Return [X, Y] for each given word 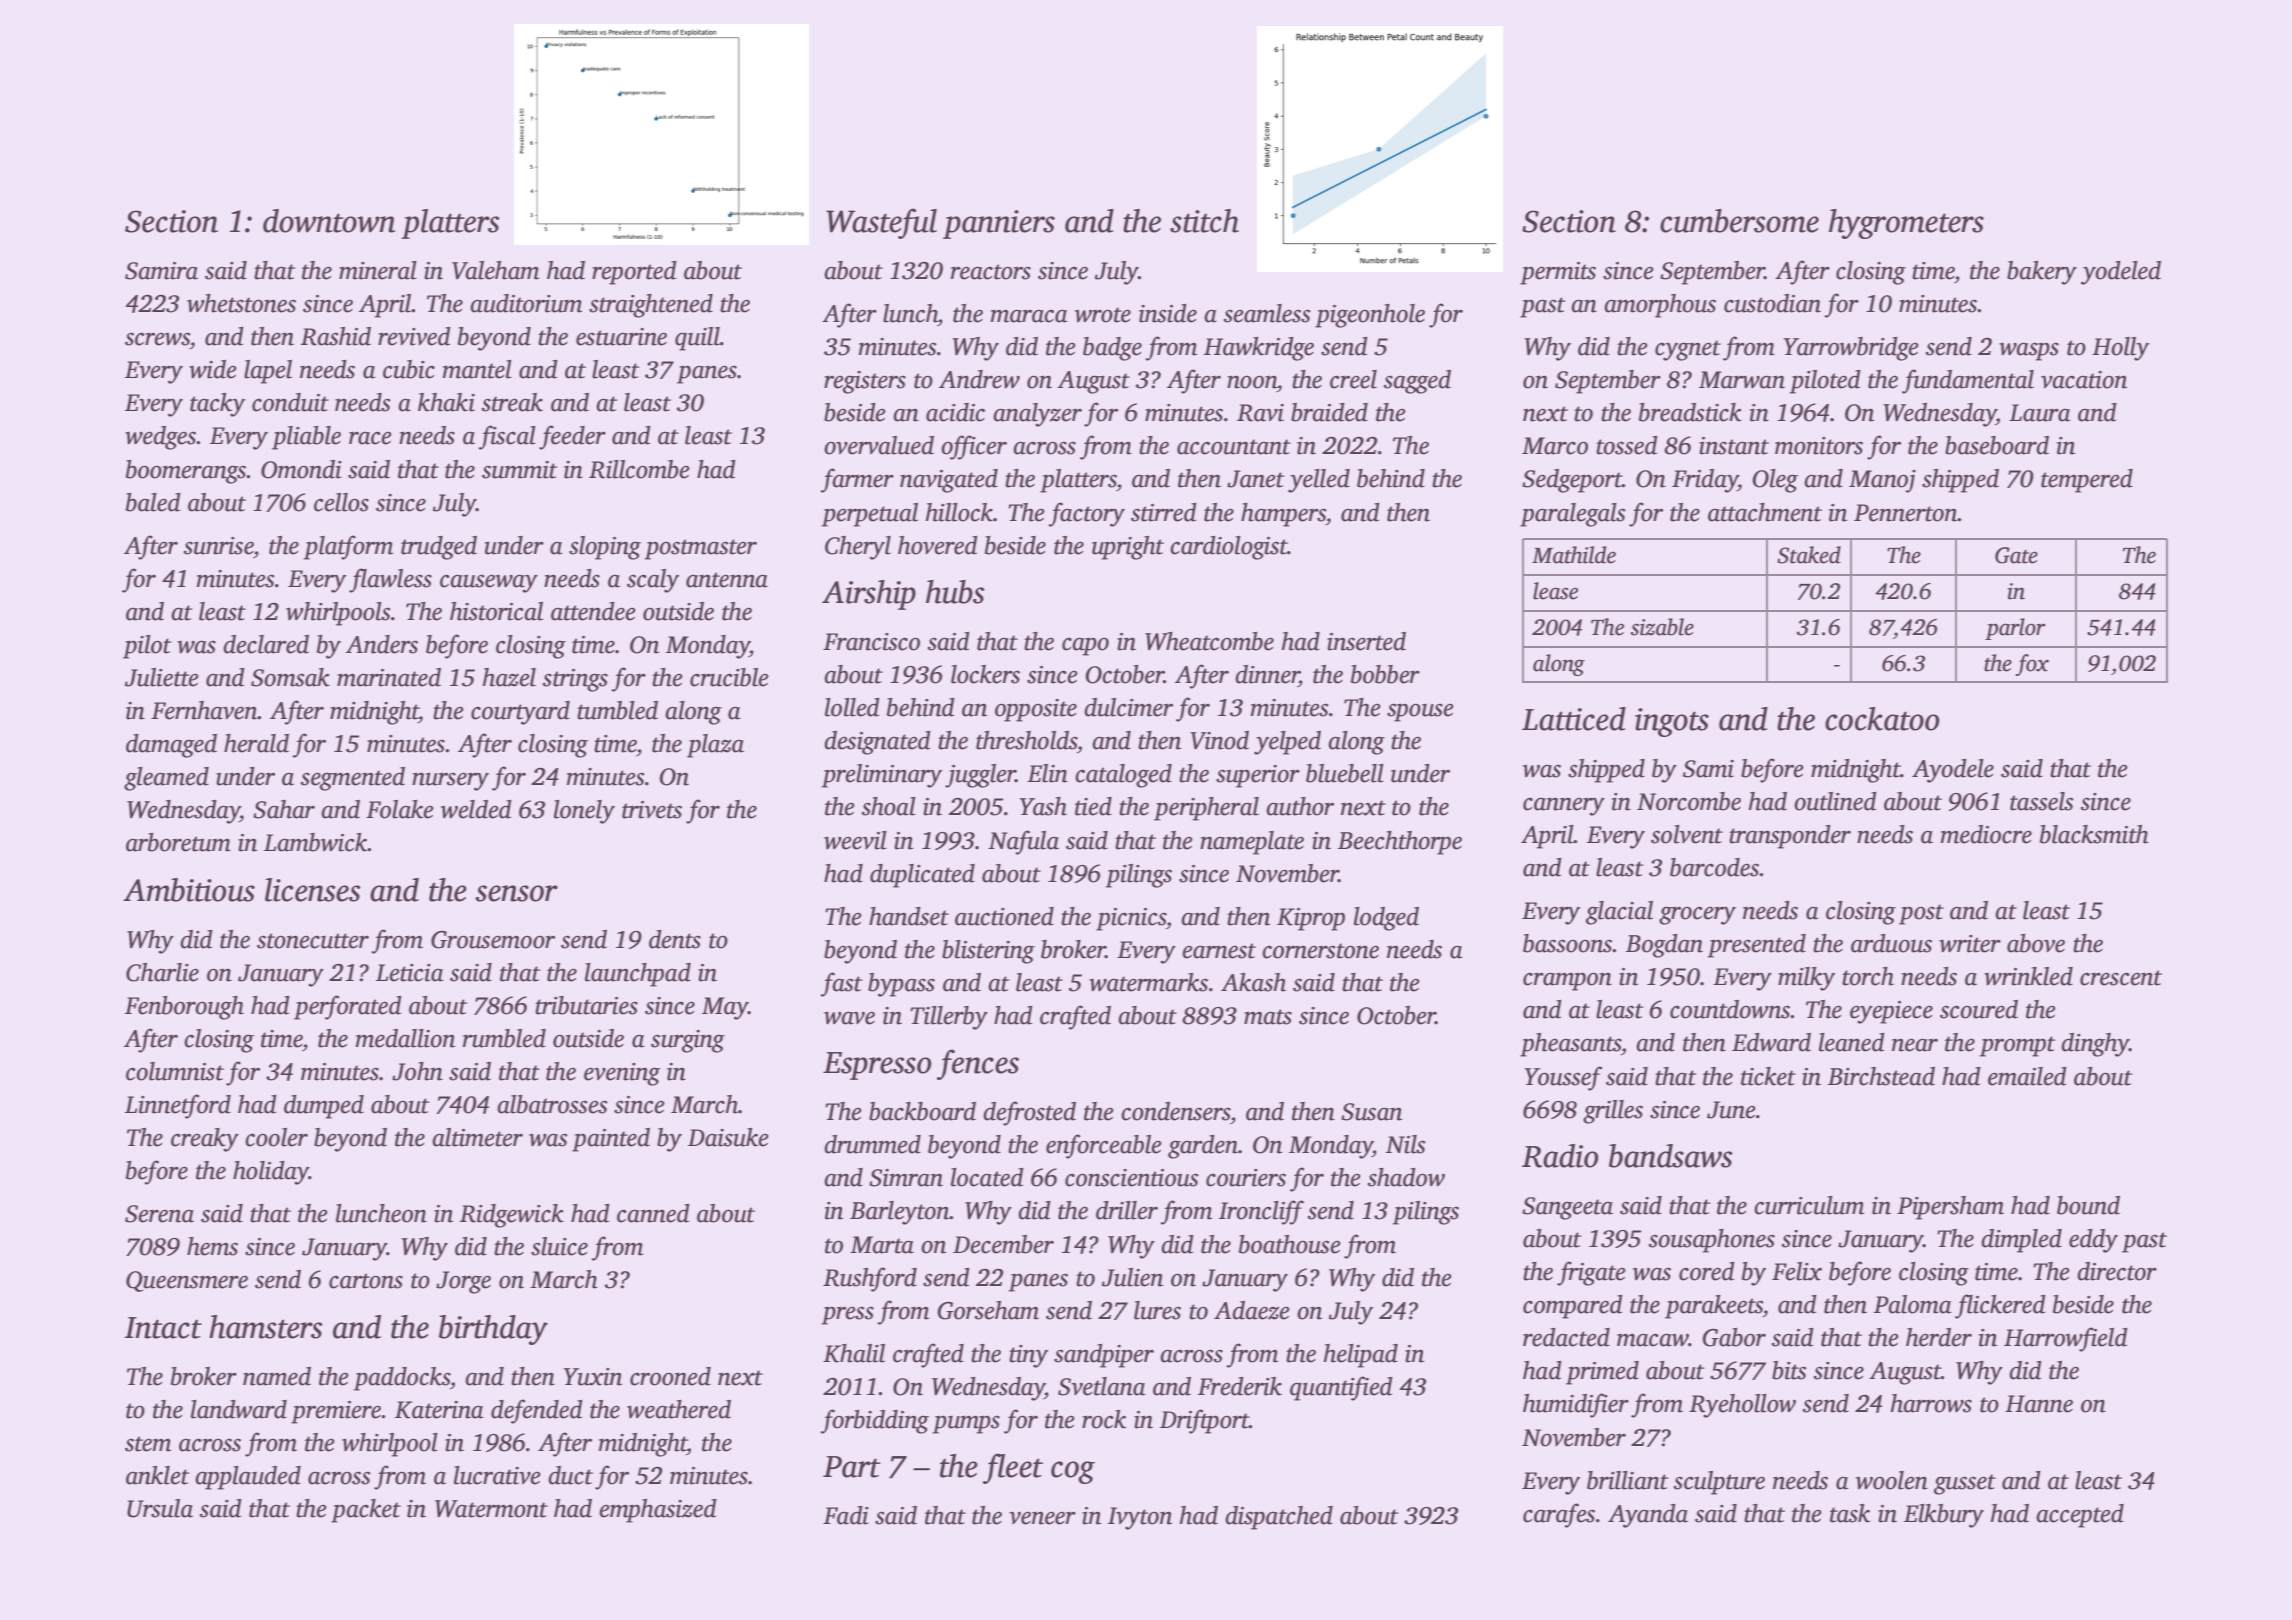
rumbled [504, 1038]
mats [1268, 1017]
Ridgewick [512, 1216]
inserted [1366, 641]
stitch [1204, 221]
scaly [653, 581]
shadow [1406, 1177]
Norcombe [1689, 801]
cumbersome [1739, 221]
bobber [1385, 674]
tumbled [617, 710]
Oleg [1775, 481]
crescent [2121, 978]
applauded [248, 1478]
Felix [1797, 1271]
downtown [329, 221]
